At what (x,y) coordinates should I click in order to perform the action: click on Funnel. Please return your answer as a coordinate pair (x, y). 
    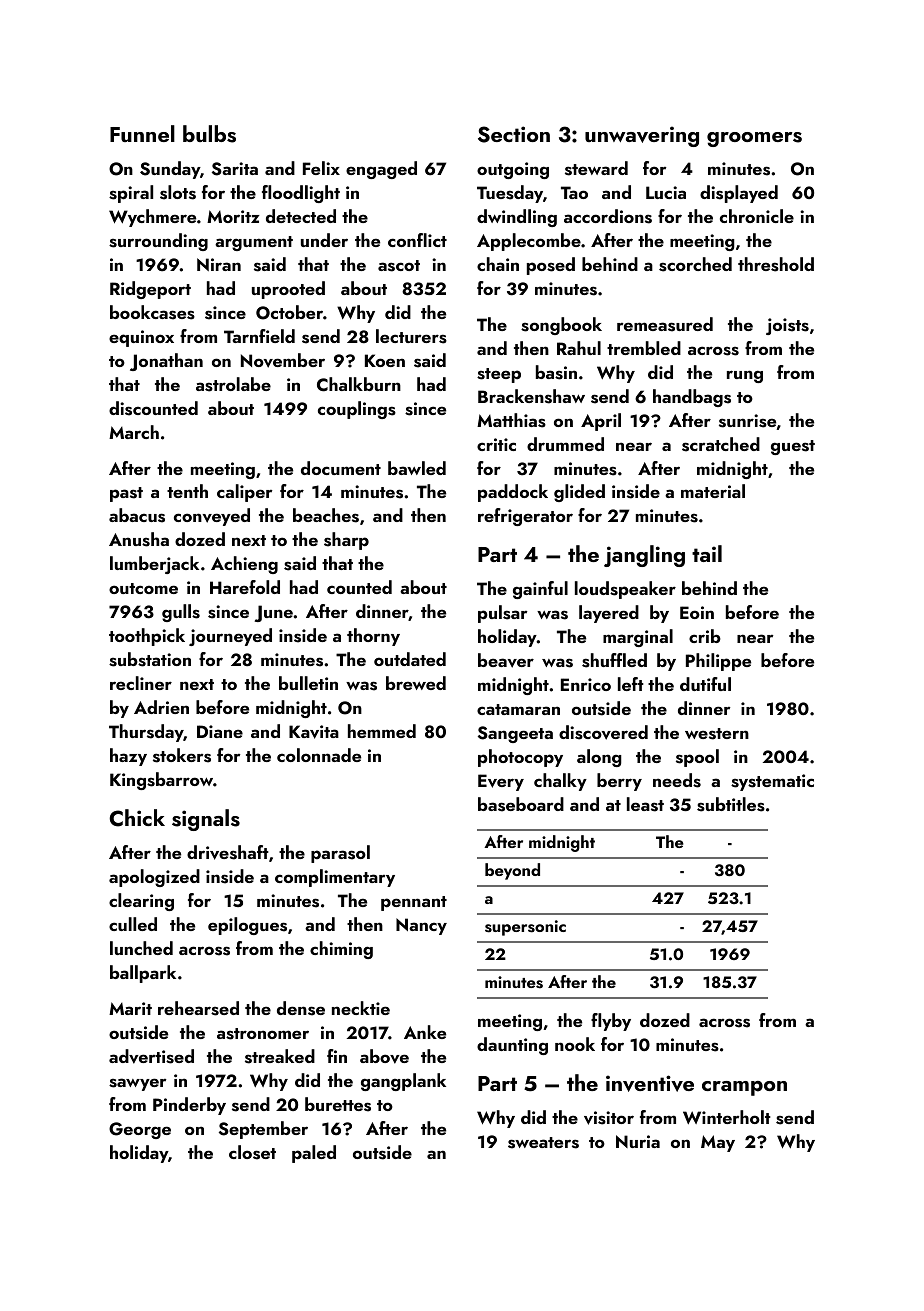
    Looking at the image, I should click on (142, 133).
